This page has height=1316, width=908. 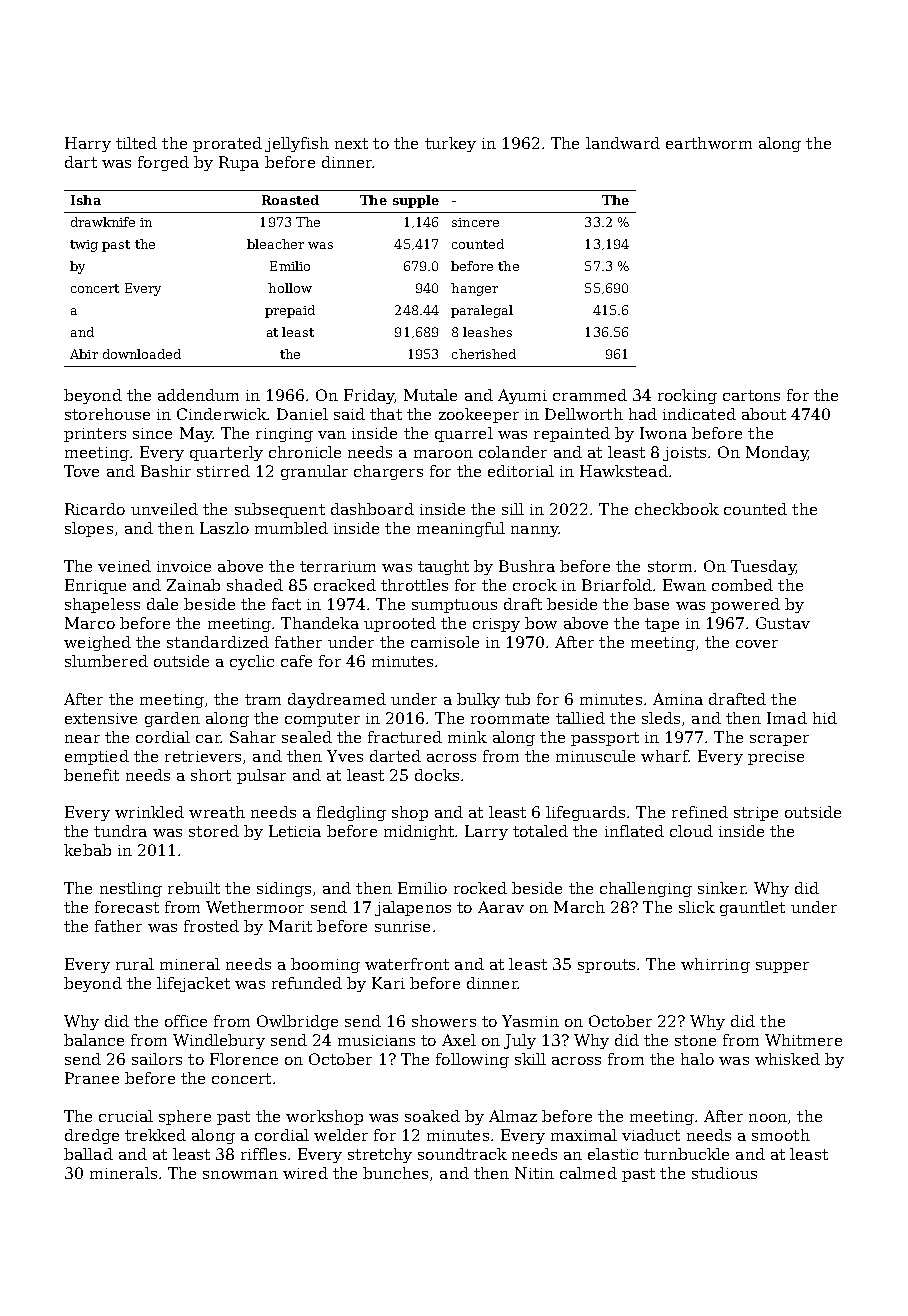 What do you see at coordinates (240, 1175) in the page?
I see `snowman` at bounding box center [240, 1175].
